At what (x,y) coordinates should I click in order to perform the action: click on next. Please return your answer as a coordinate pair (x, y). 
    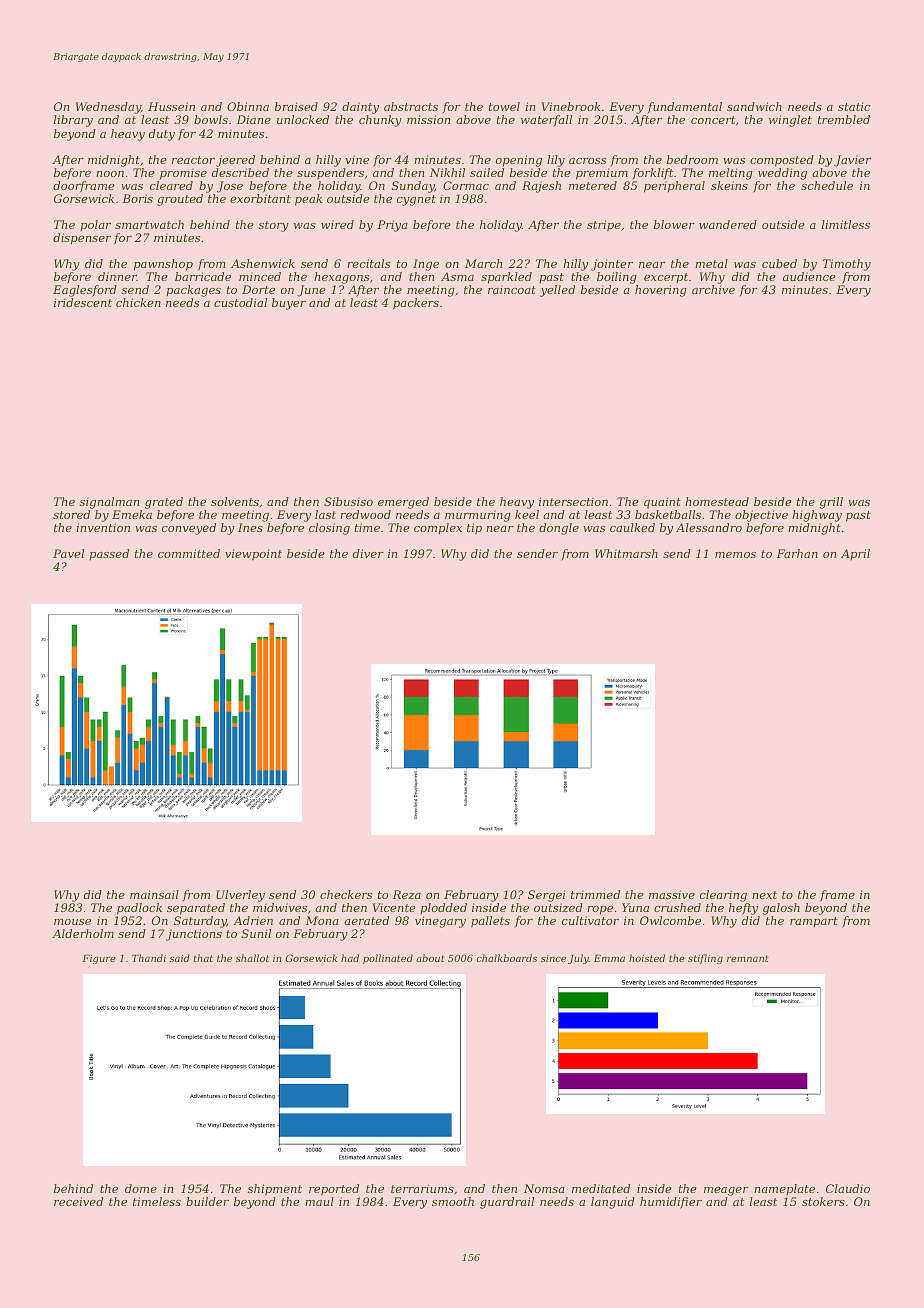
    Looking at the image, I should click on (764, 895).
